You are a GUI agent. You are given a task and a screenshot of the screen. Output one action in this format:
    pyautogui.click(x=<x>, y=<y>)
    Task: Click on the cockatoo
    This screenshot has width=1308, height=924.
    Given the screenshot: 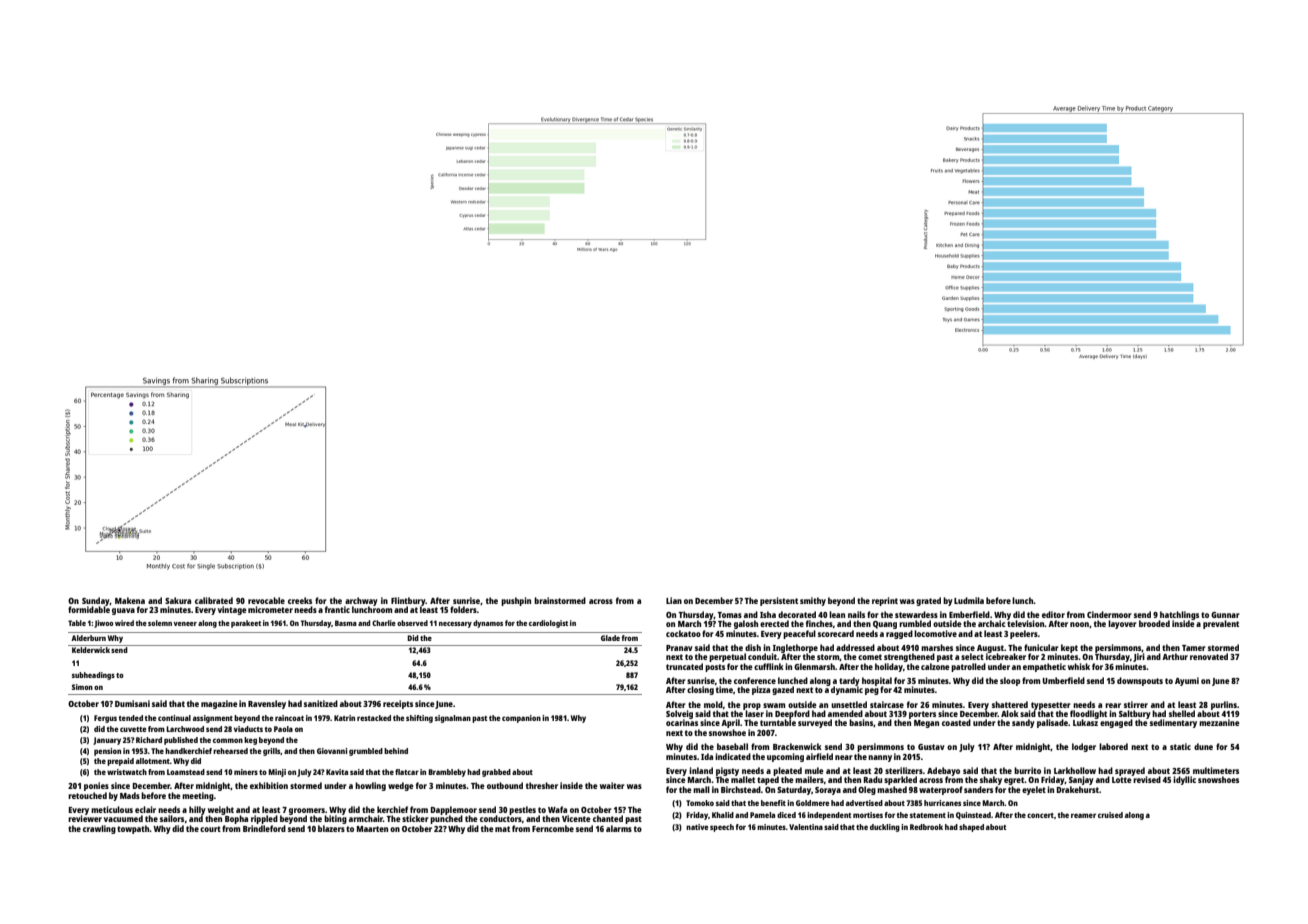 What is the action you would take?
    pyautogui.click(x=683, y=633)
